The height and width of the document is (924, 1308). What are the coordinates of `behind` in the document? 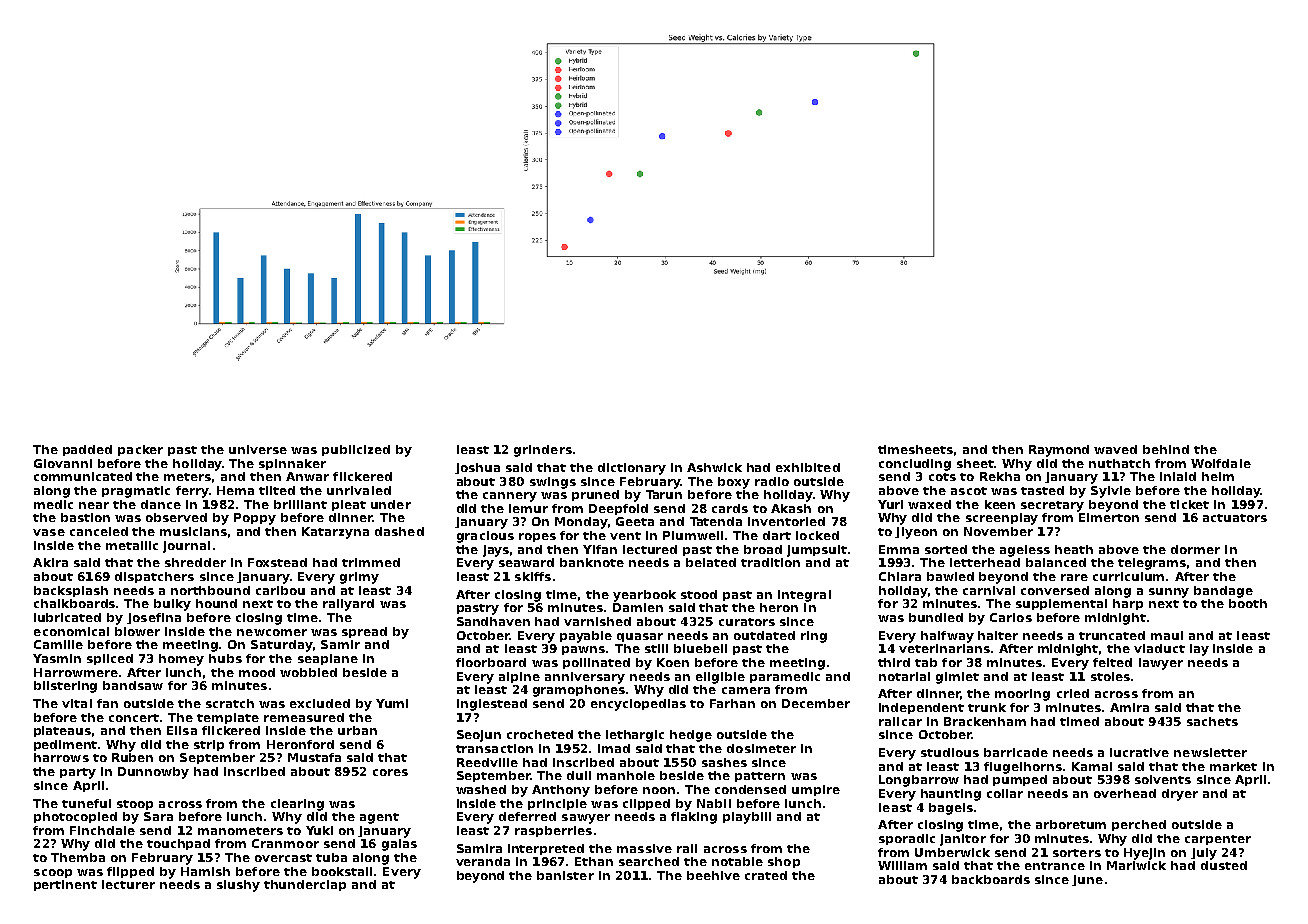 It's located at (1166, 449).
